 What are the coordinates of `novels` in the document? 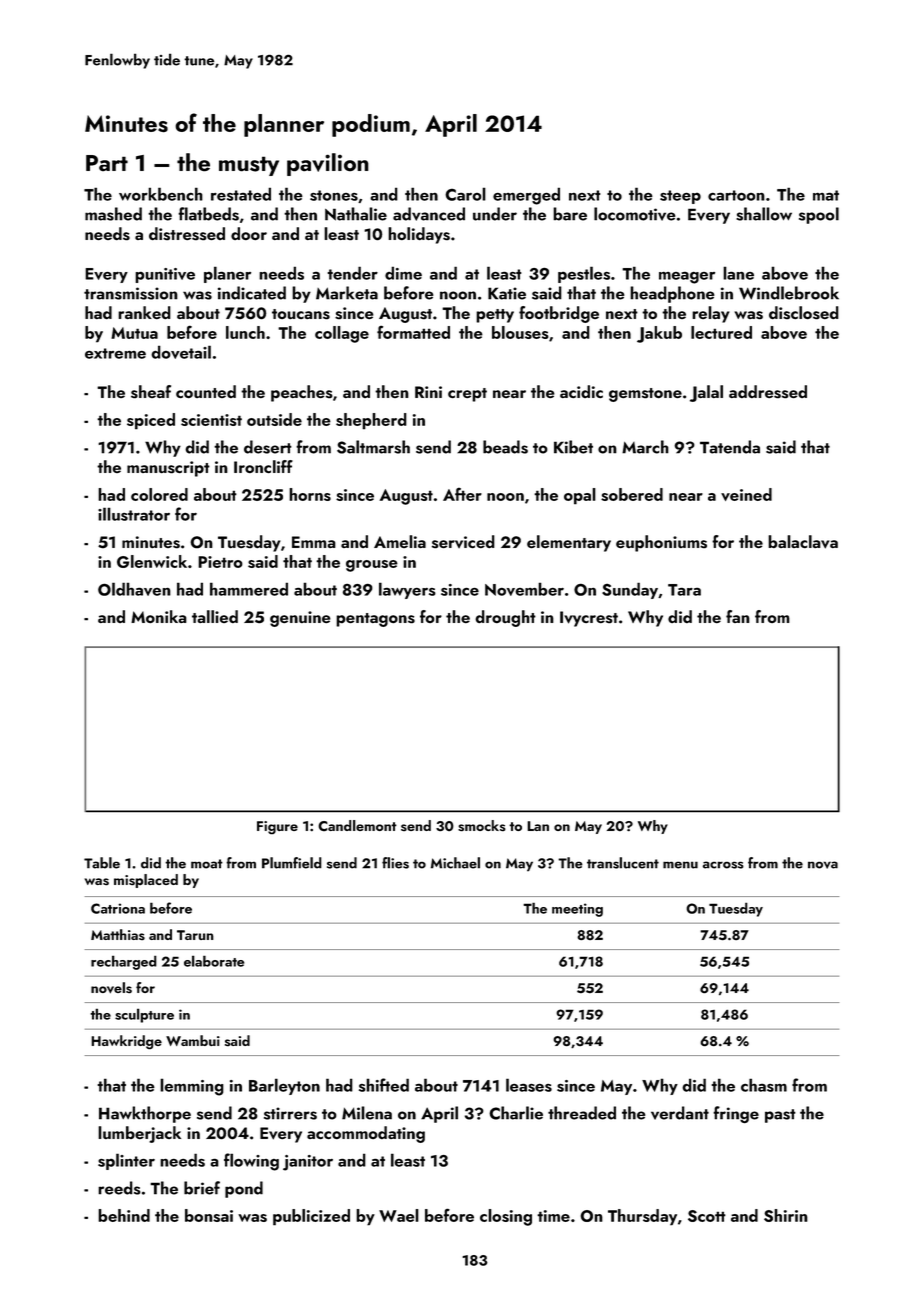 It's located at (111, 988).
